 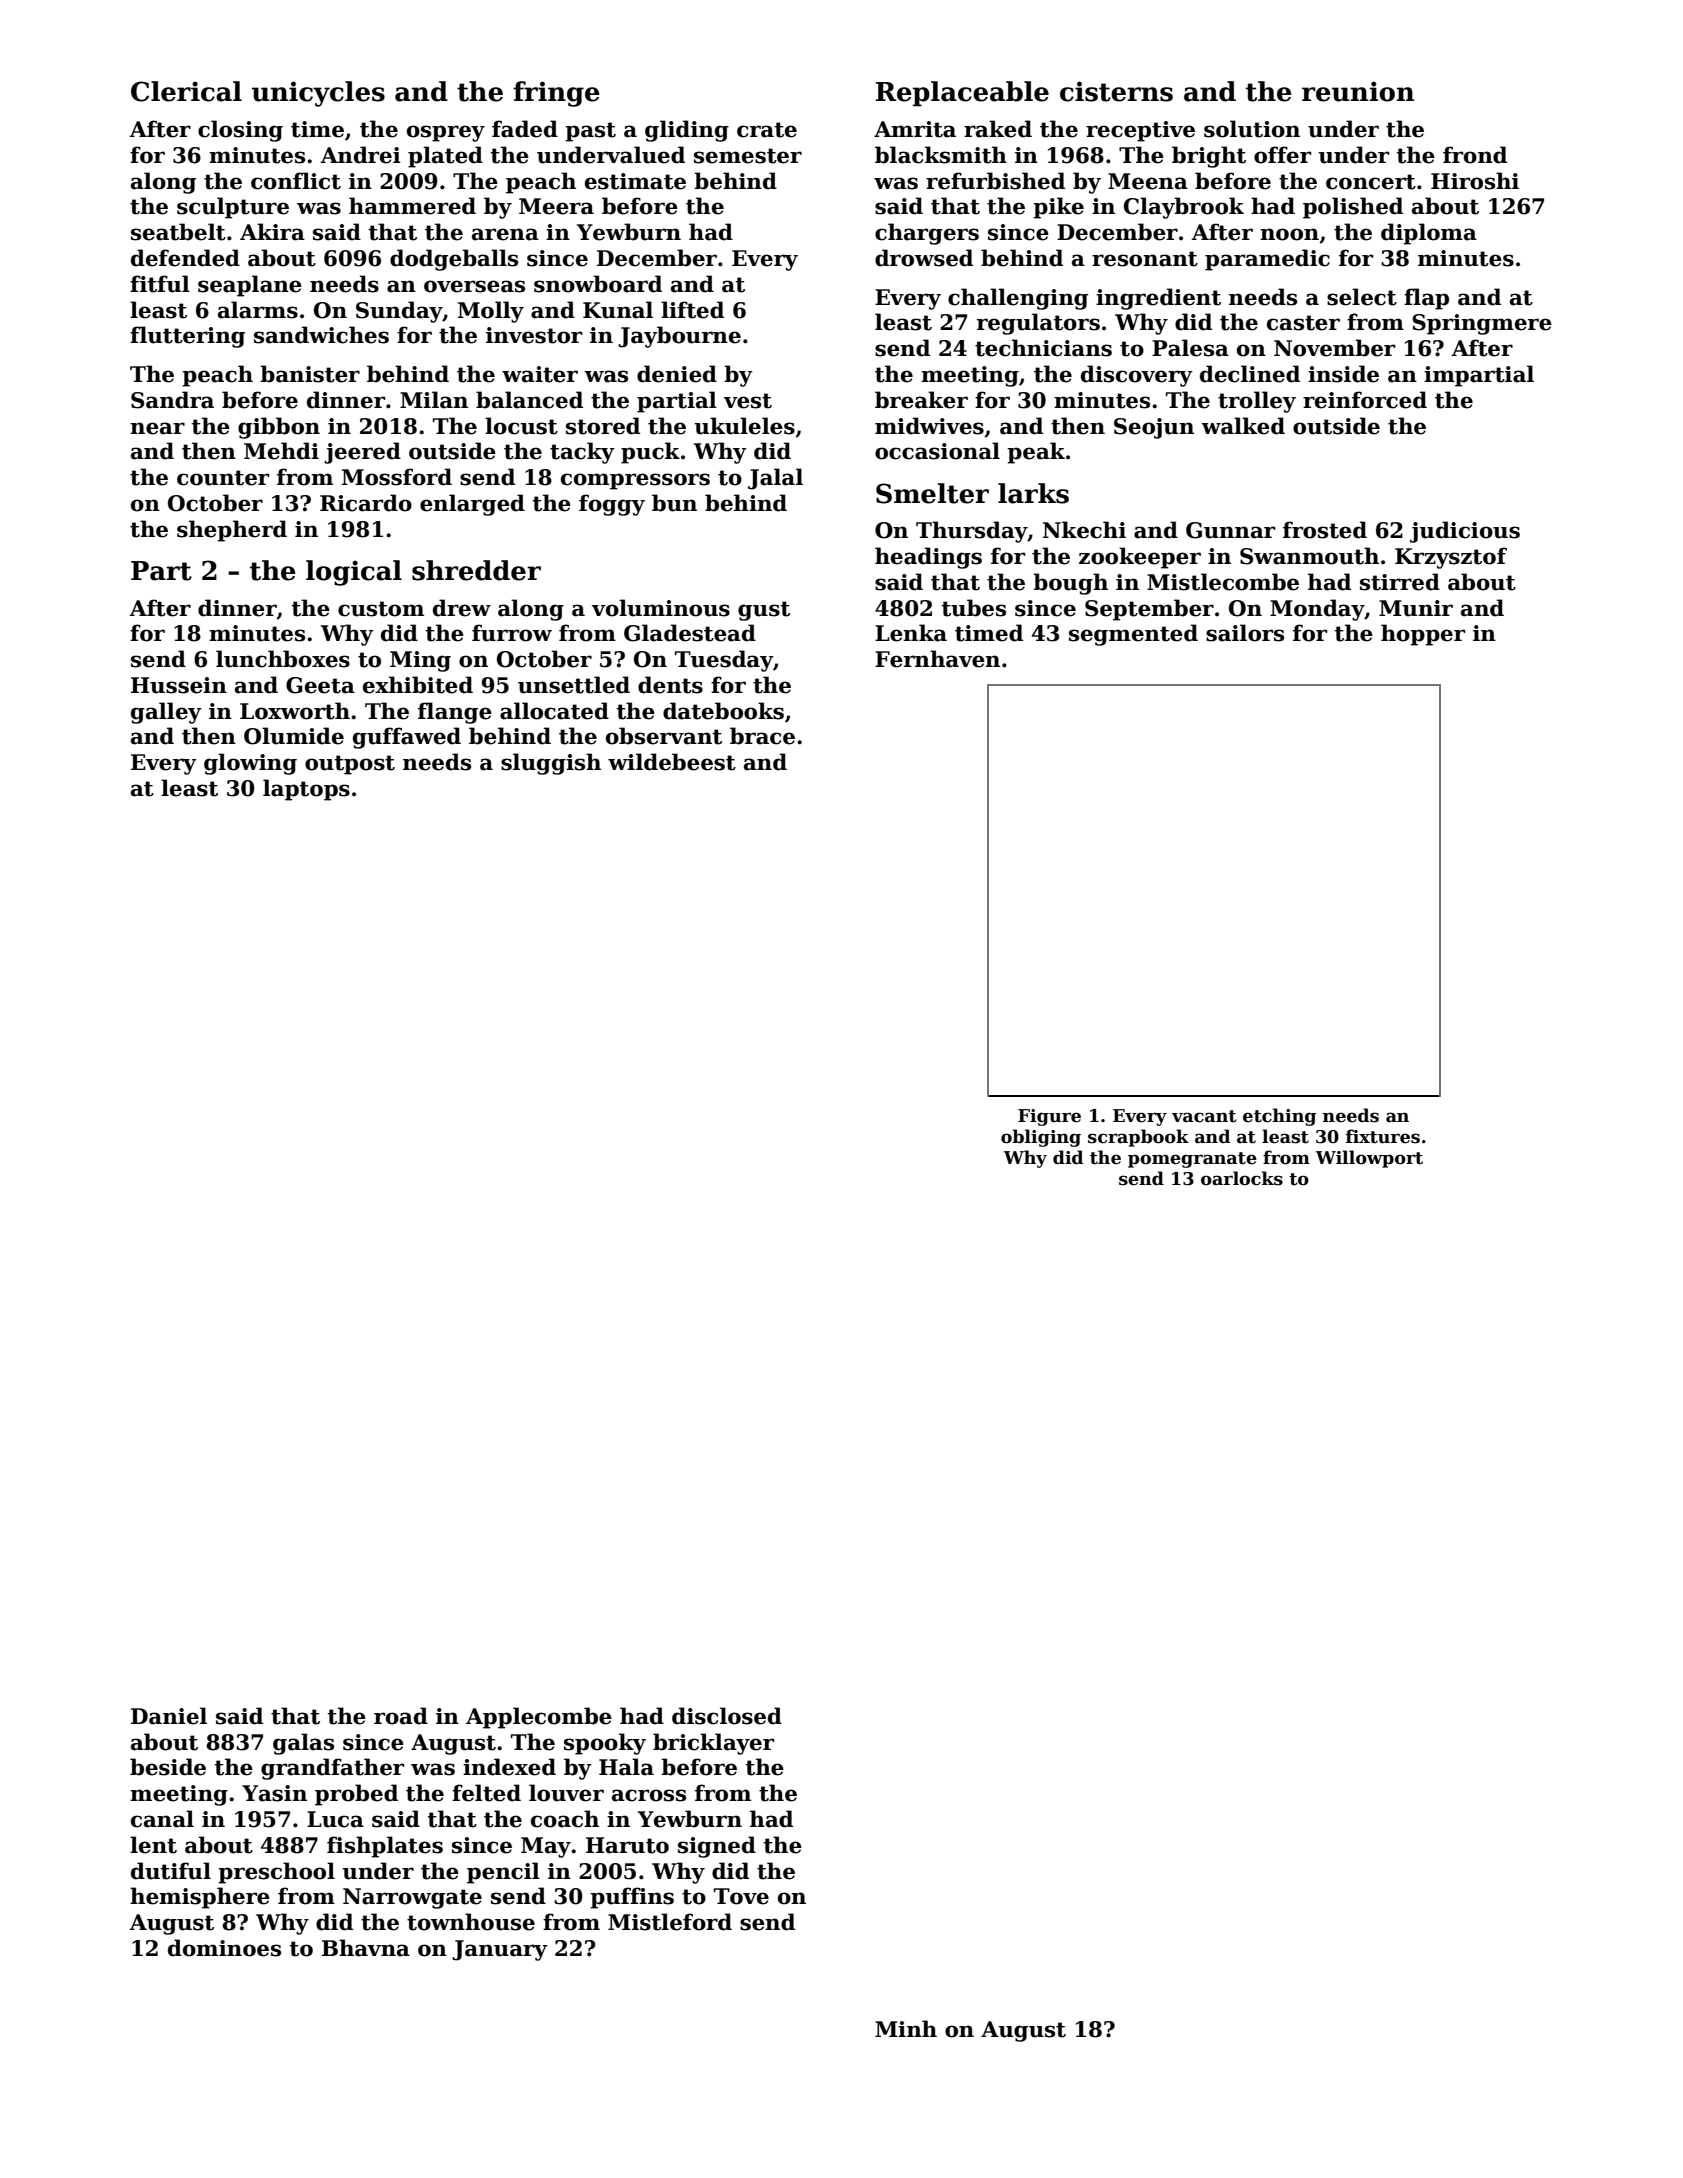 What do you see at coordinates (169, 1716) in the screenshot?
I see `Daniel` at bounding box center [169, 1716].
